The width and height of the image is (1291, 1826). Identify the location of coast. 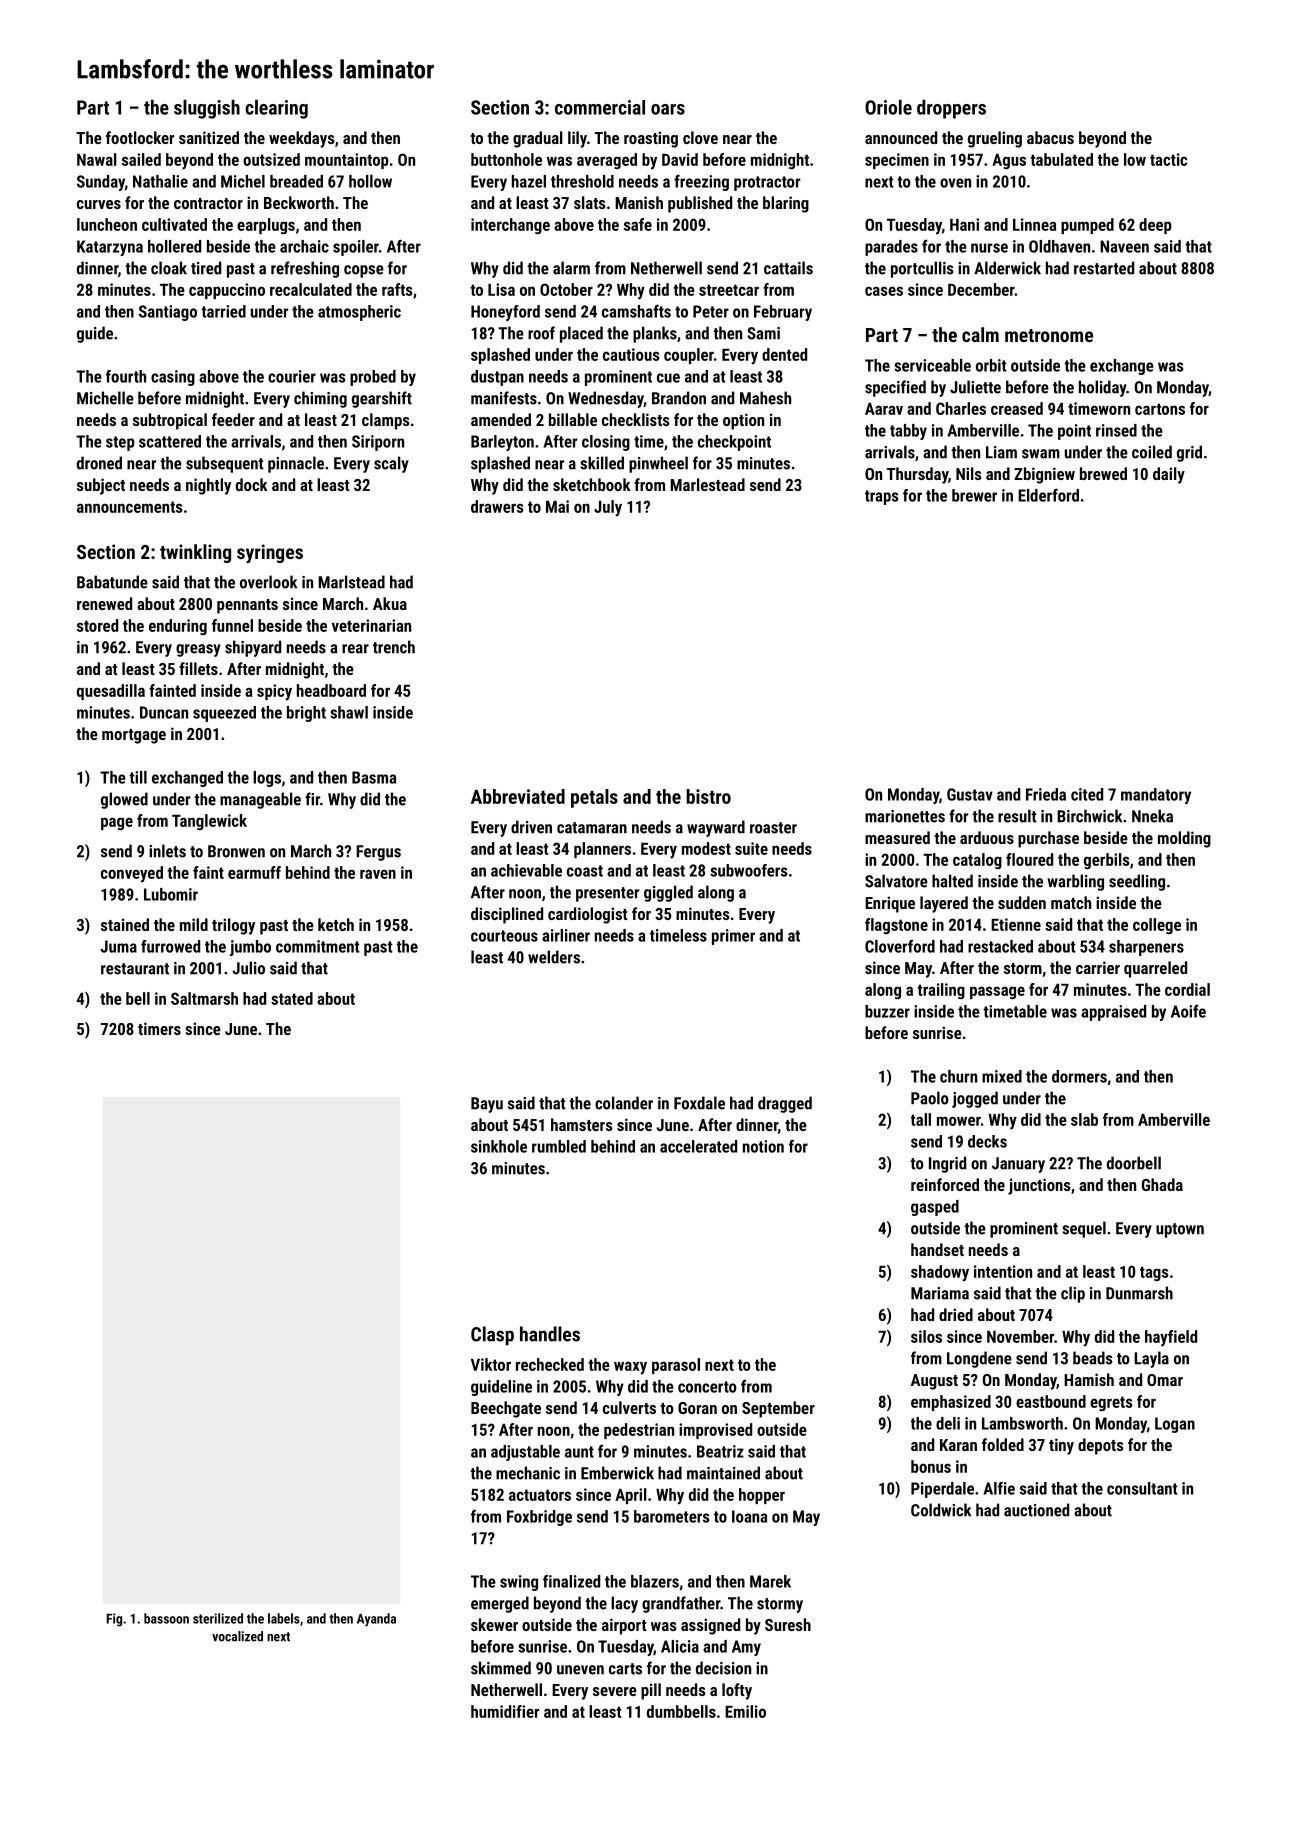
(585, 871).
